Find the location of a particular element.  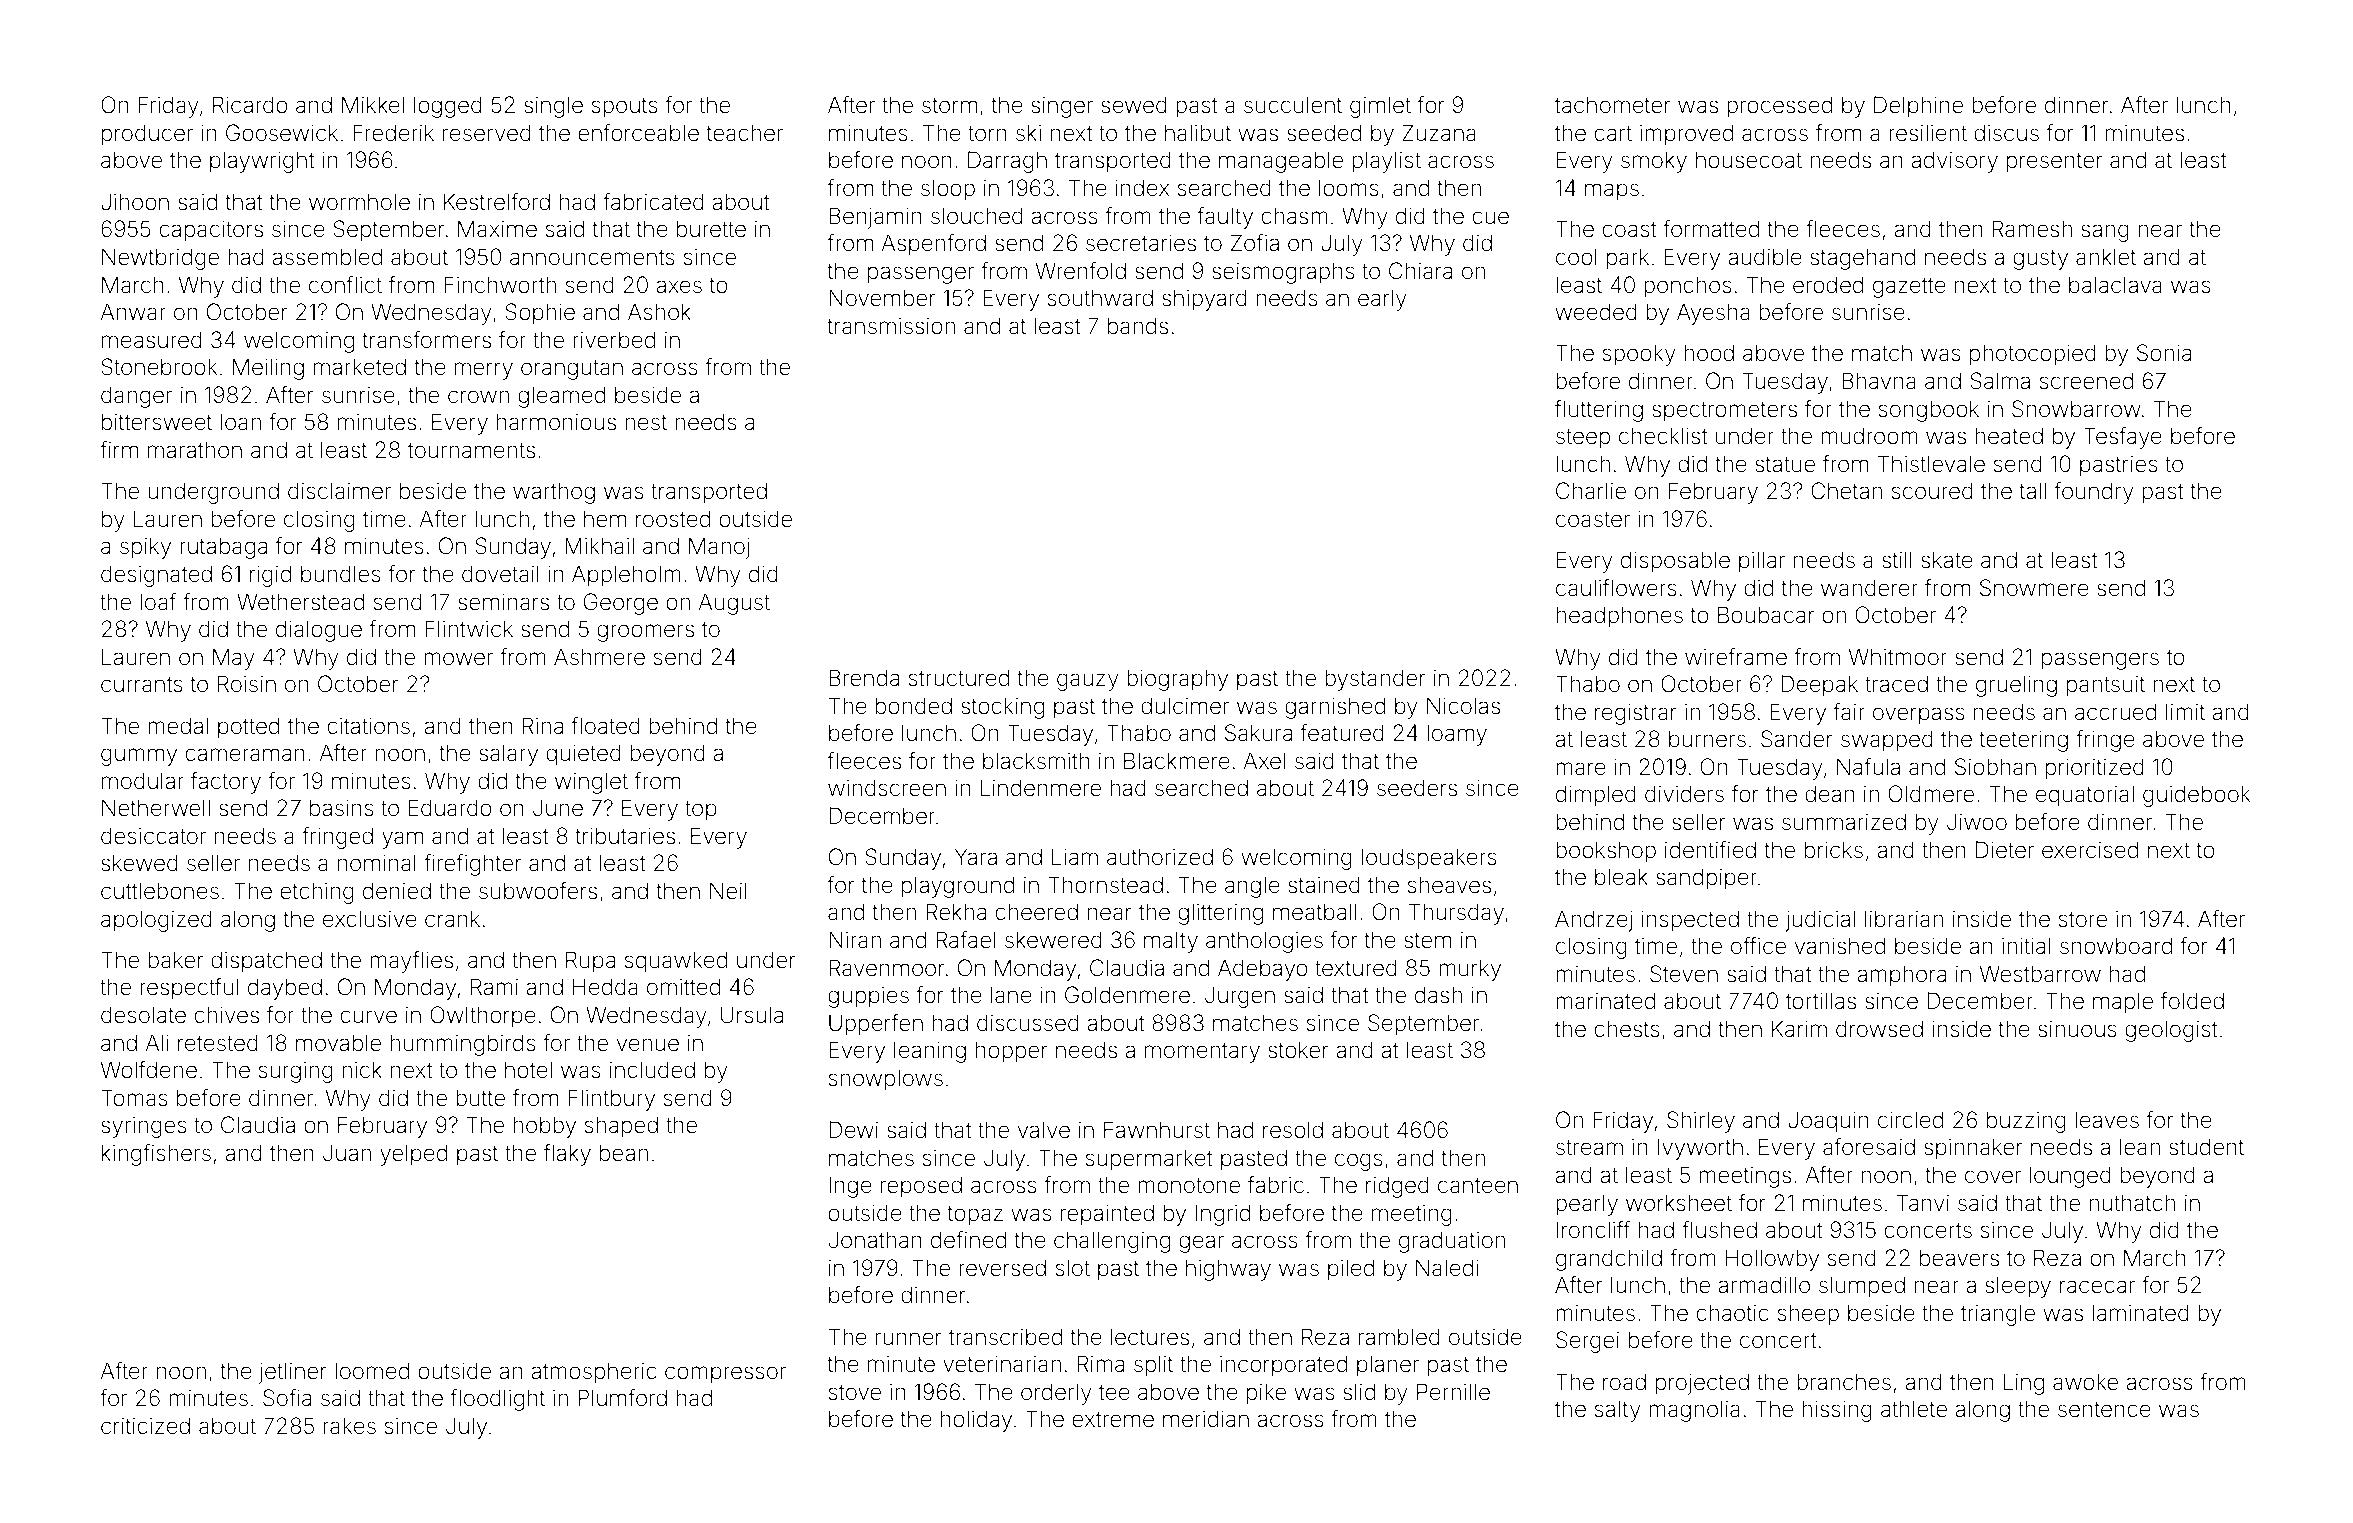

floated is located at coordinates (605, 726).
